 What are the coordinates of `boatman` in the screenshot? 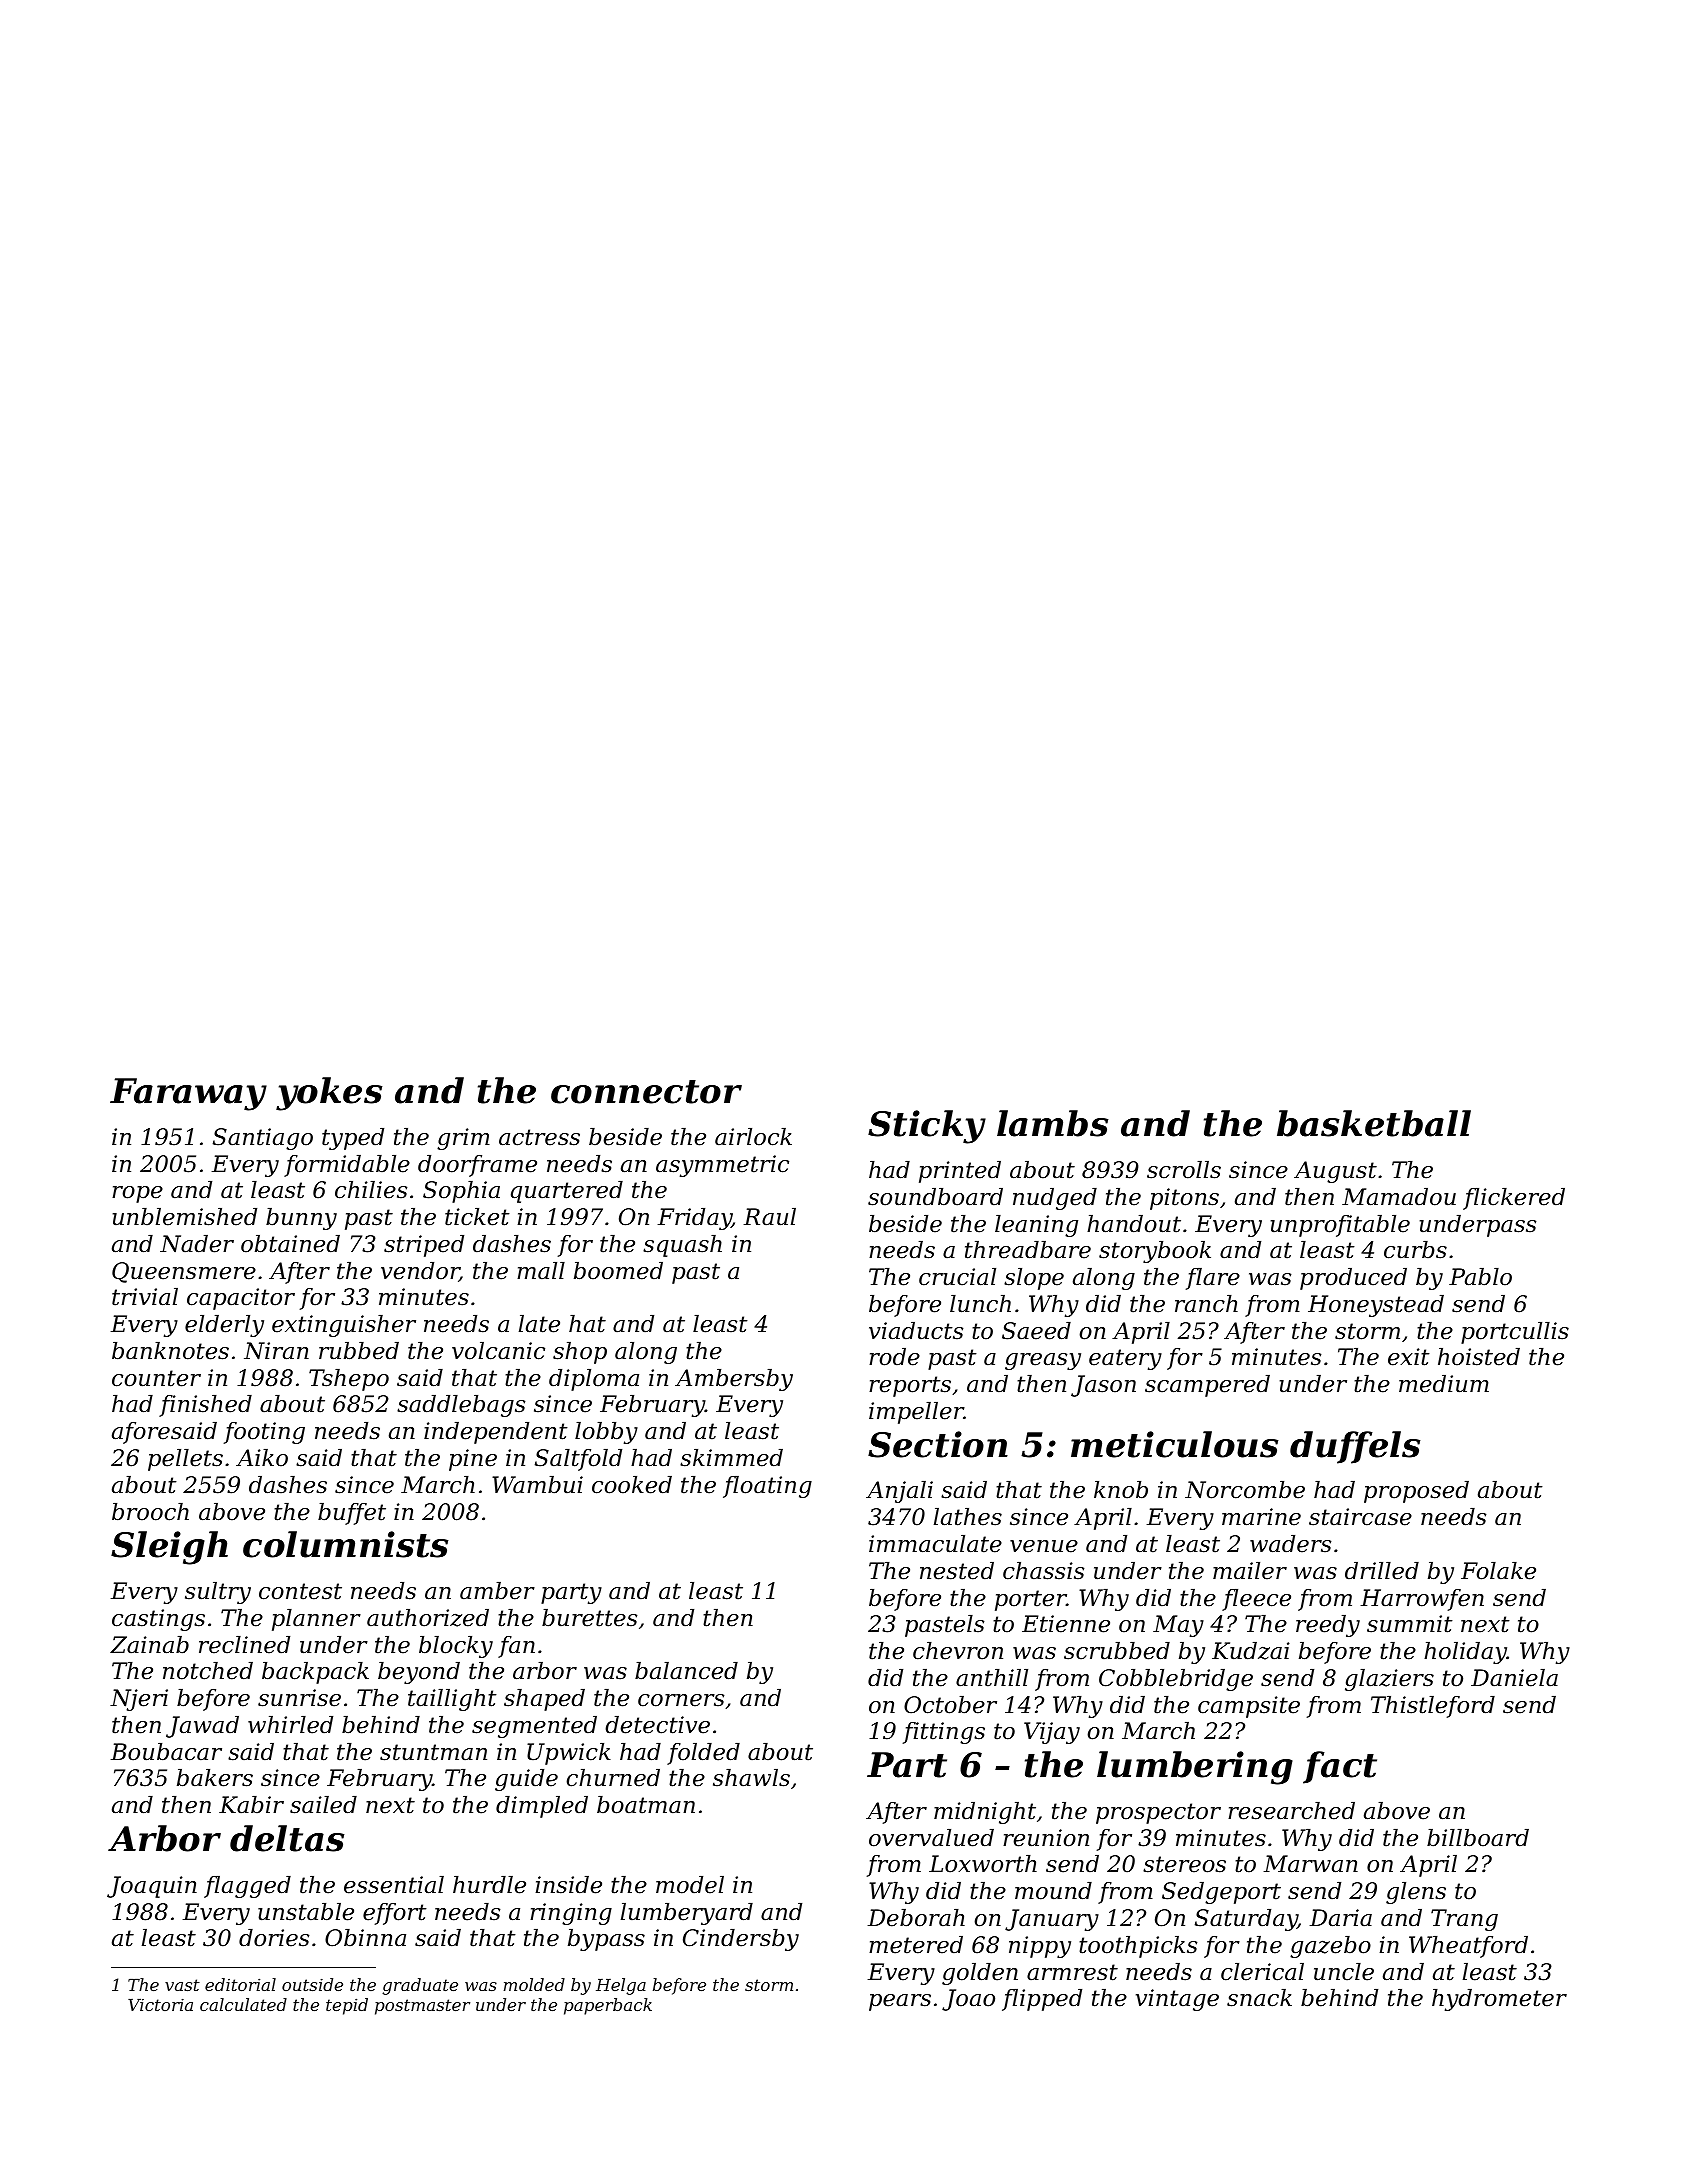 It's located at (646, 1805).
